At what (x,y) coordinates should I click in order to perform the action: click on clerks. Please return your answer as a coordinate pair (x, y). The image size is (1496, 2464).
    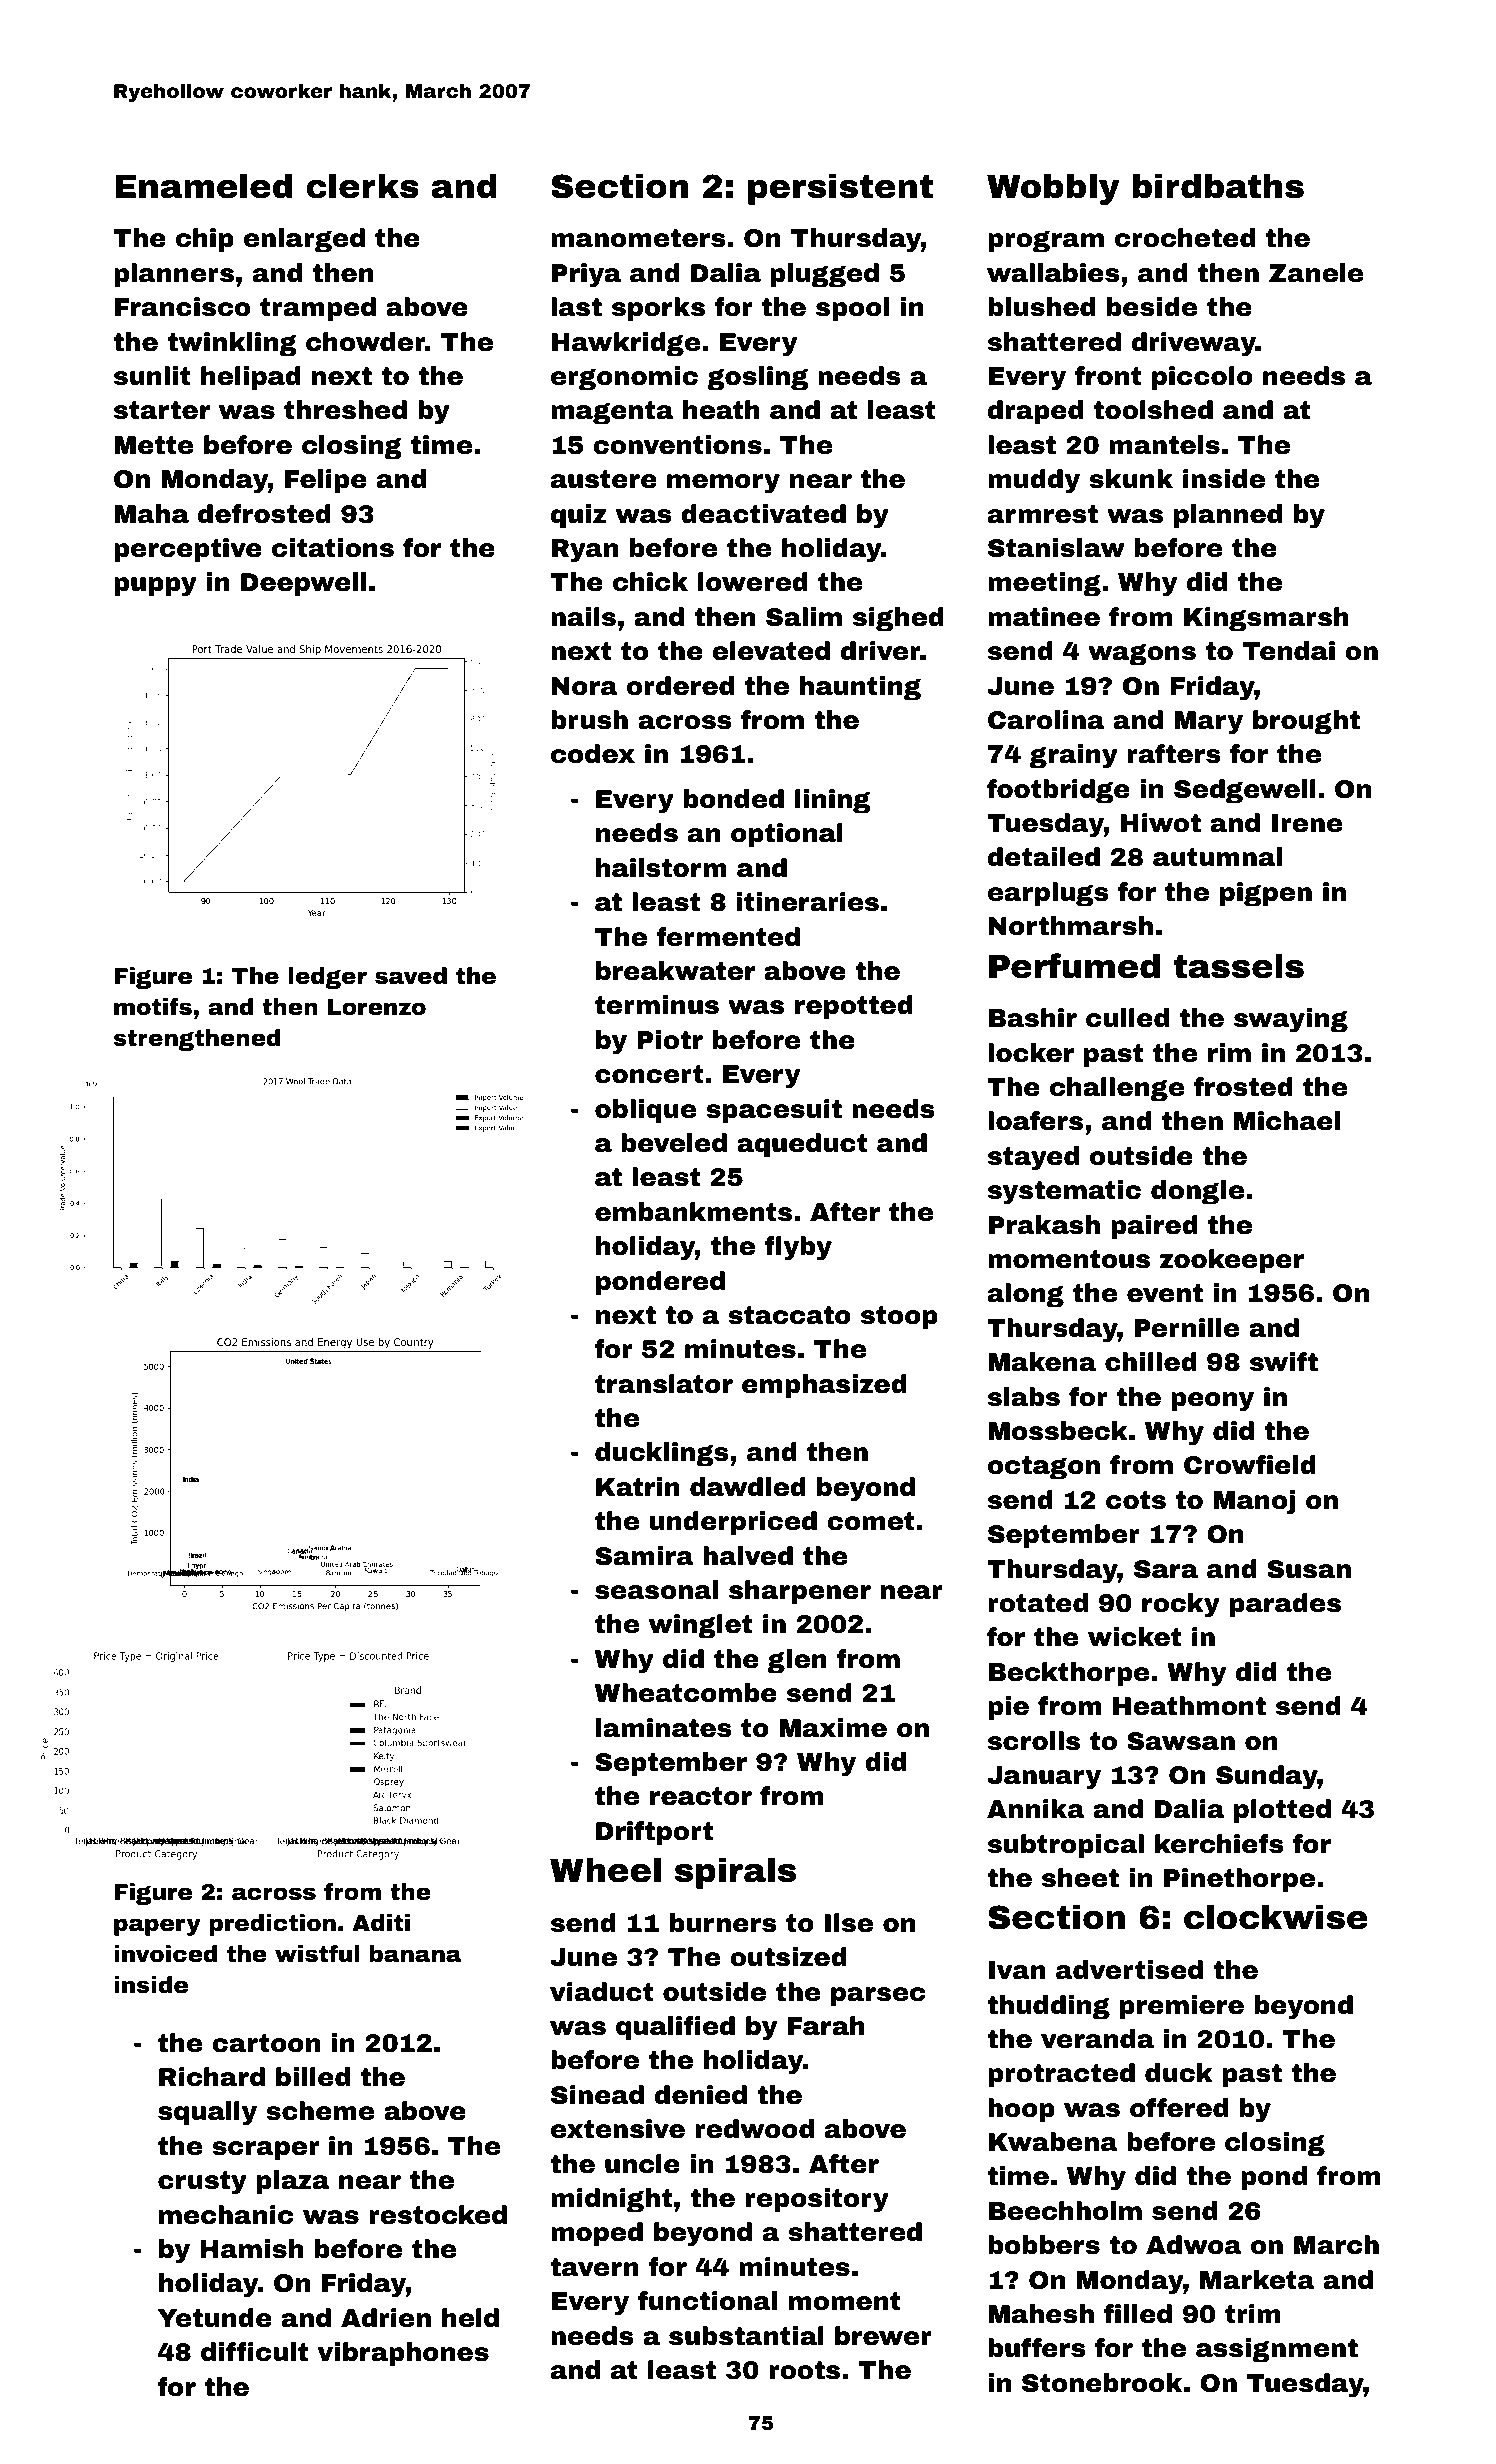
    Looking at the image, I should click on (362, 186).
